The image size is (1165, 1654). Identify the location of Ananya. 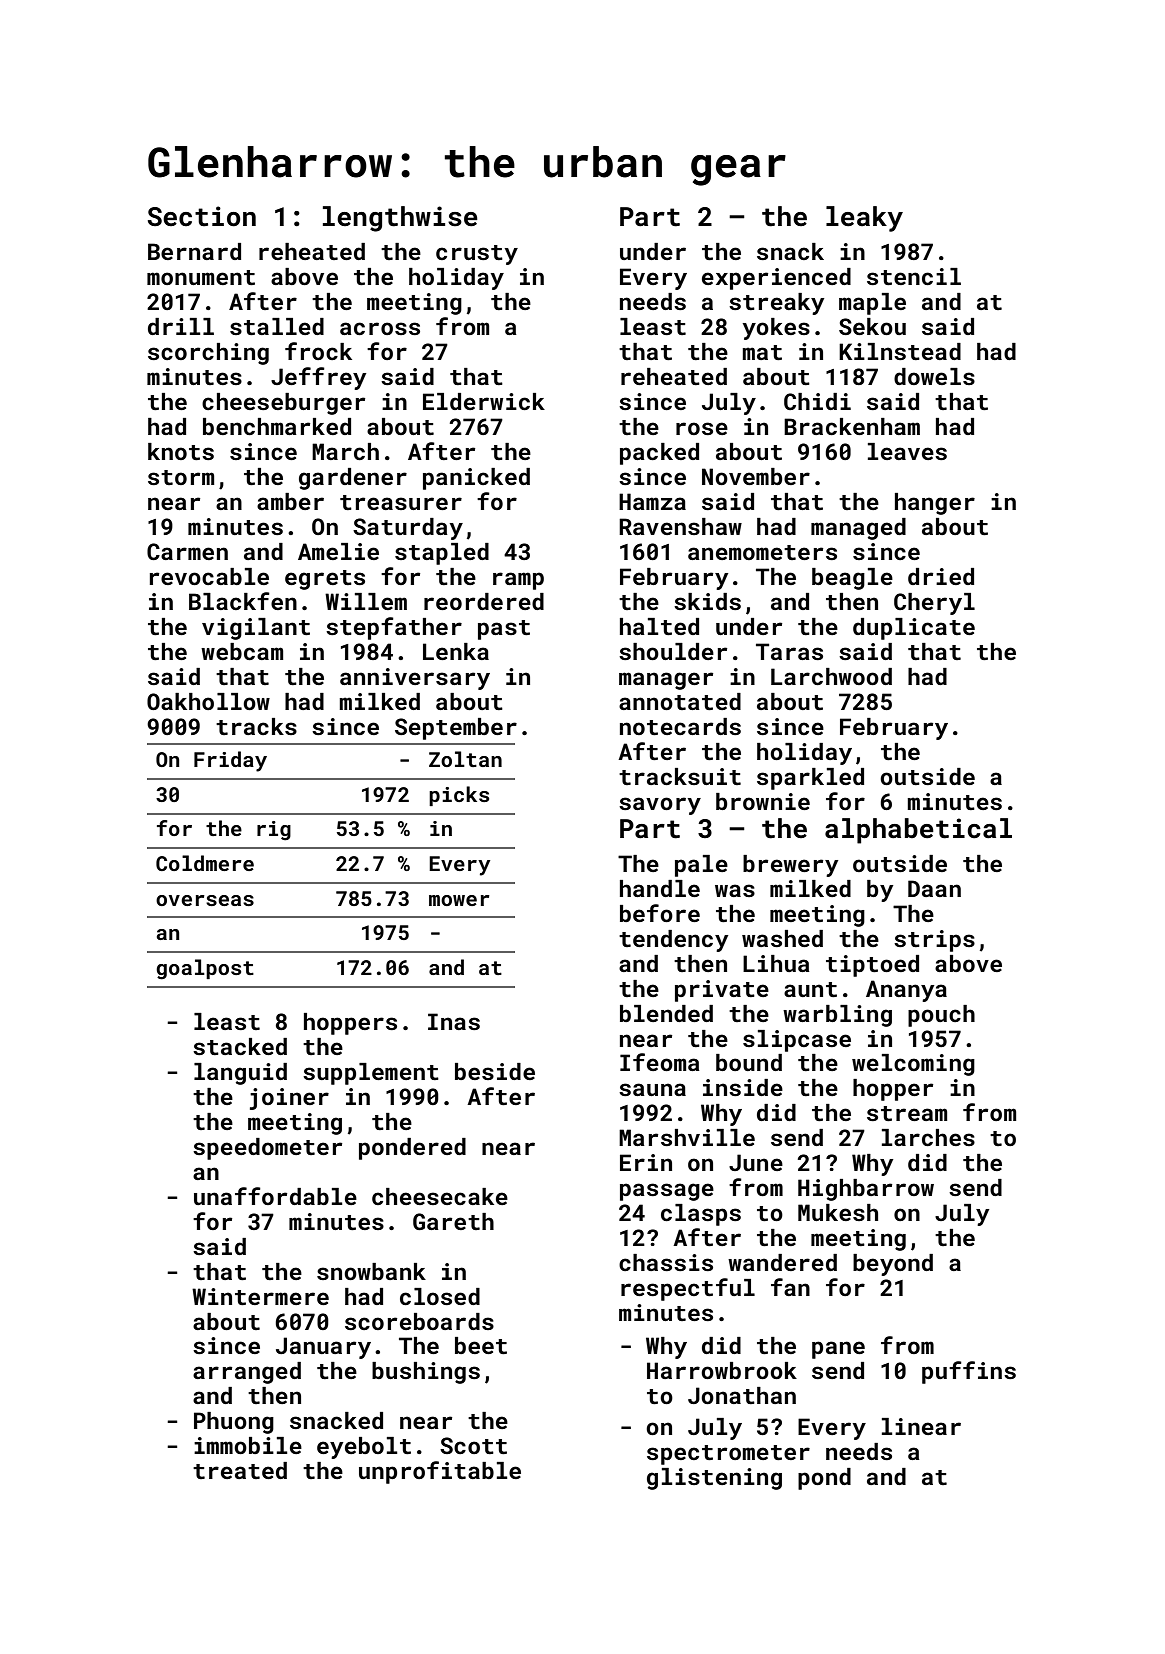
(906, 991).
